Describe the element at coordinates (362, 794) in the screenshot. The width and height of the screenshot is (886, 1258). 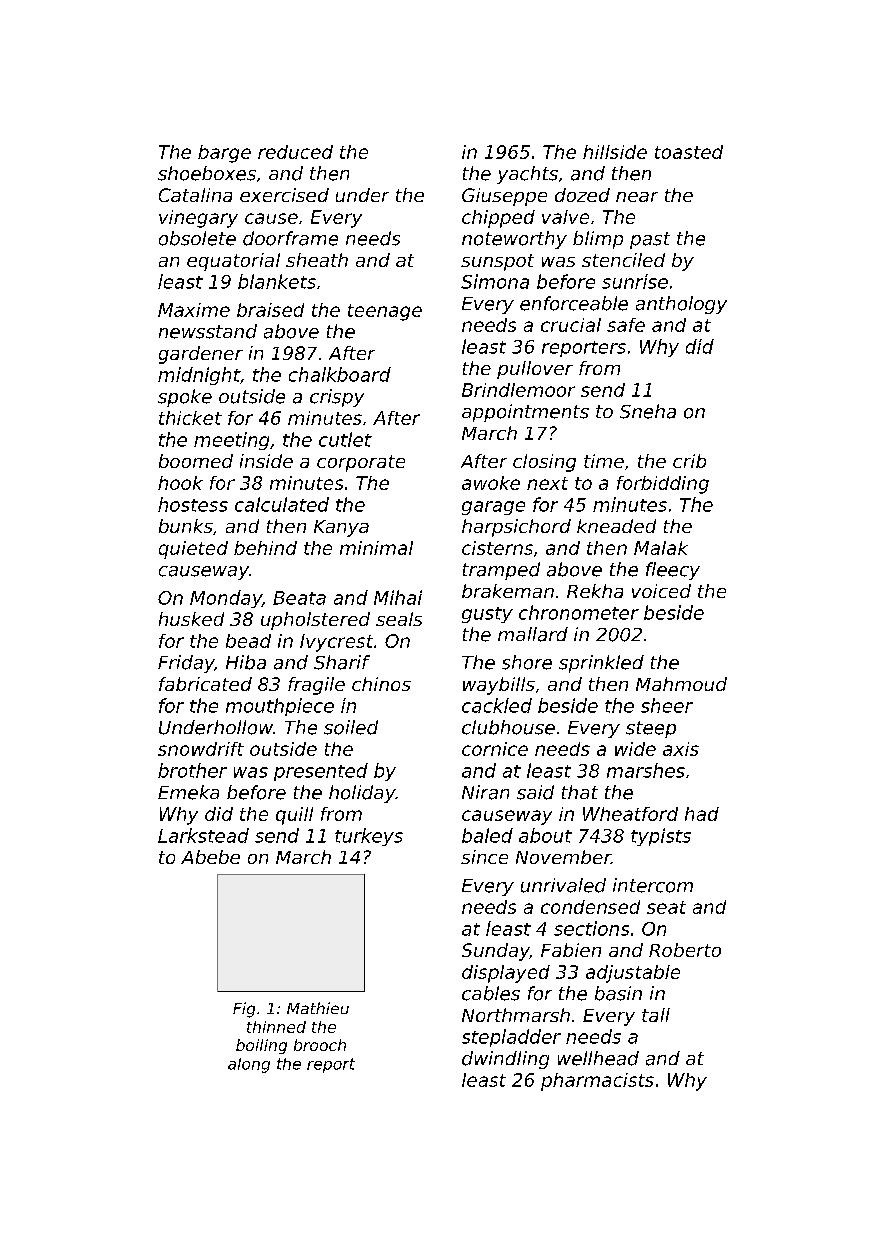
I see `holiday` at that location.
